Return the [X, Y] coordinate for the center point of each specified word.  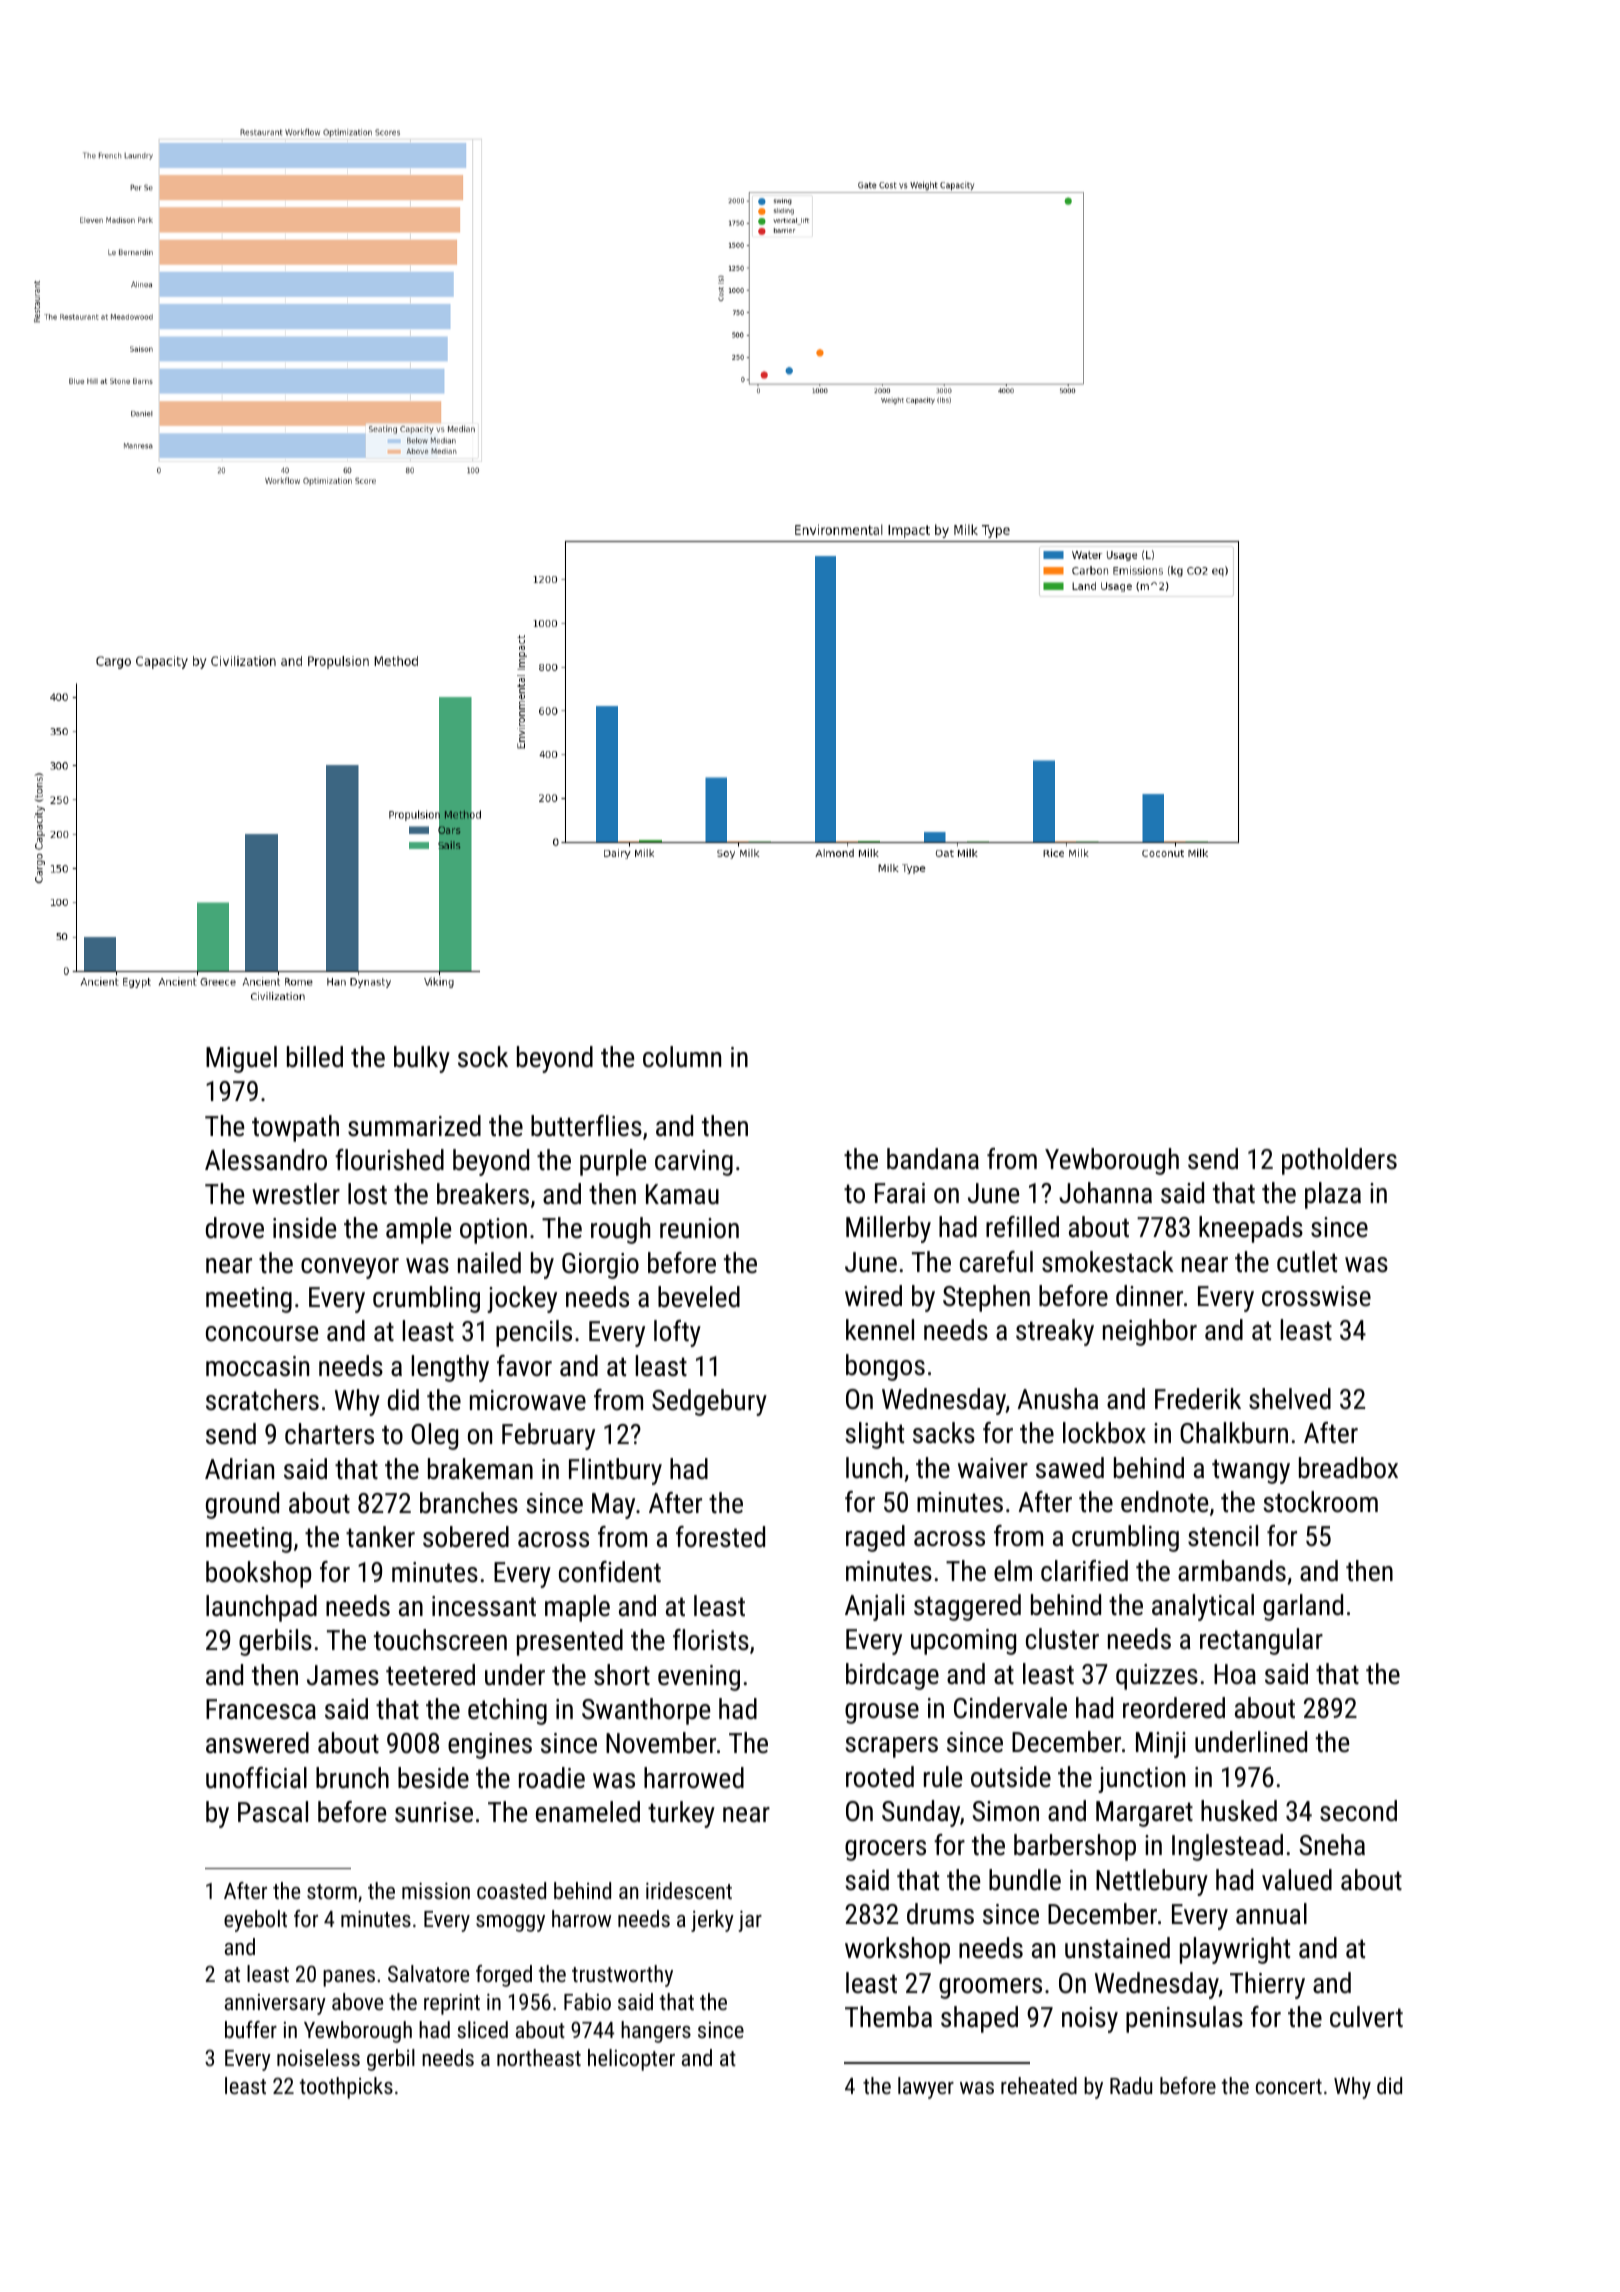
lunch [874, 1468]
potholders [1339, 1161]
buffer [251, 2029]
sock [483, 1057]
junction [1141, 1780]
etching [507, 1711]
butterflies [586, 1126]
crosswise [1316, 1296]
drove [235, 1228]
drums [940, 1914]
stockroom [1320, 1502]
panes [349, 1978]
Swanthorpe [646, 1711]
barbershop [1075, 1847]
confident [610, 1572]
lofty [677, 1333]
